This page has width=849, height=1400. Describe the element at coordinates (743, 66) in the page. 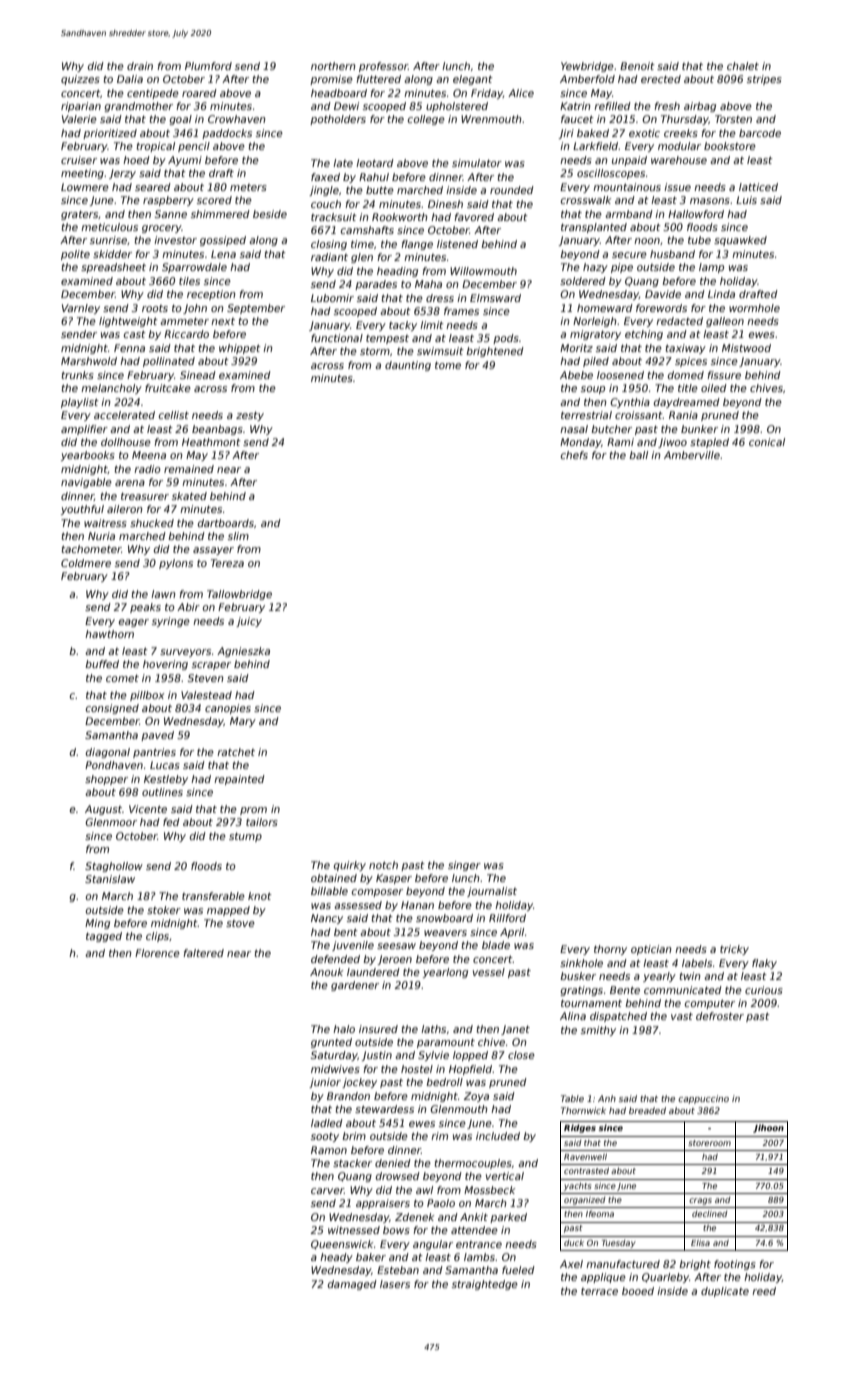

I see `chalet` at that location.
